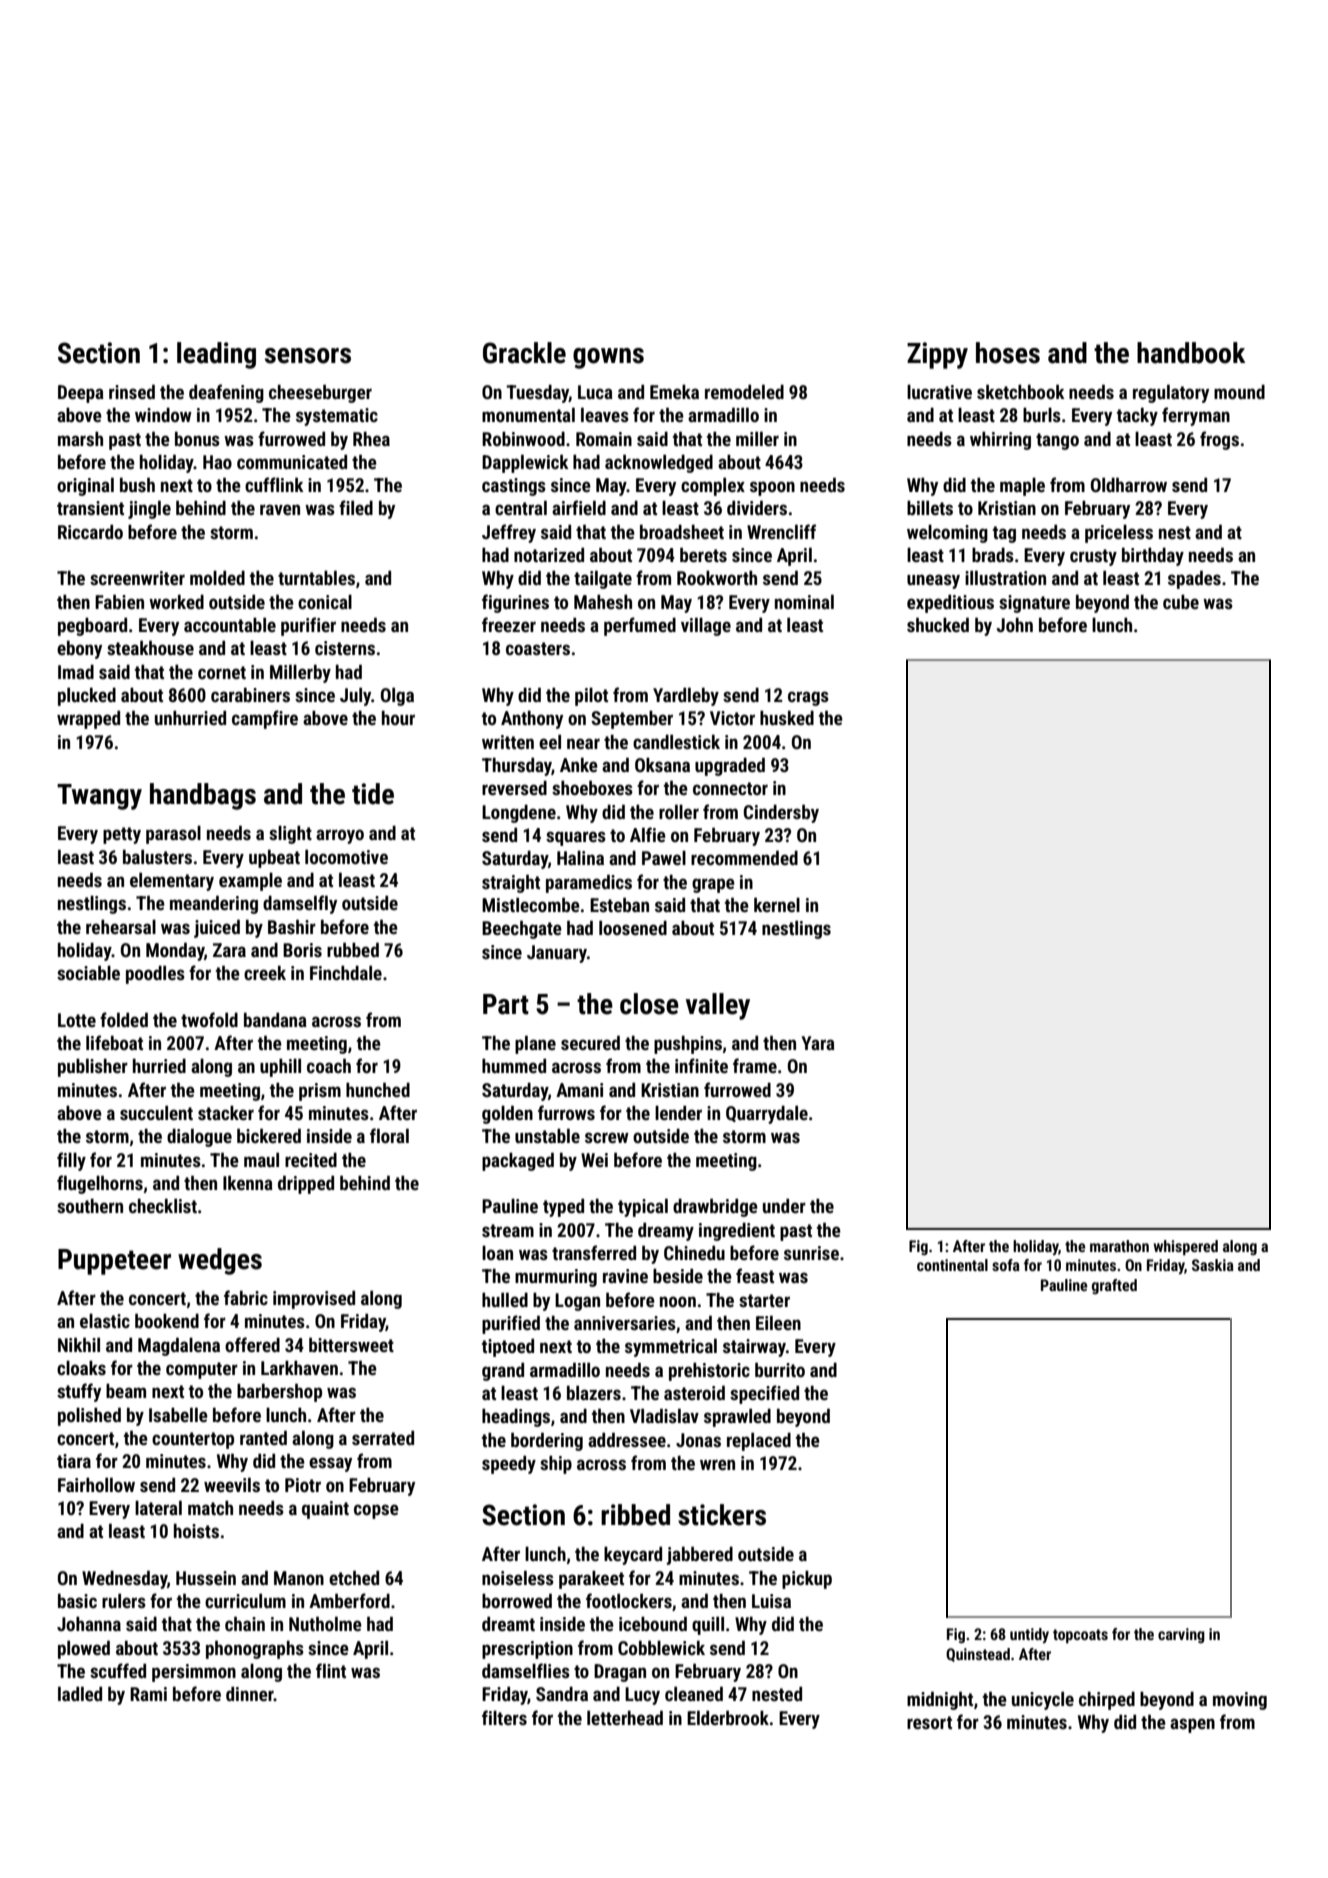 The image size is (1328, 1878). I want to click on aspen, so click(1192, 1725).
